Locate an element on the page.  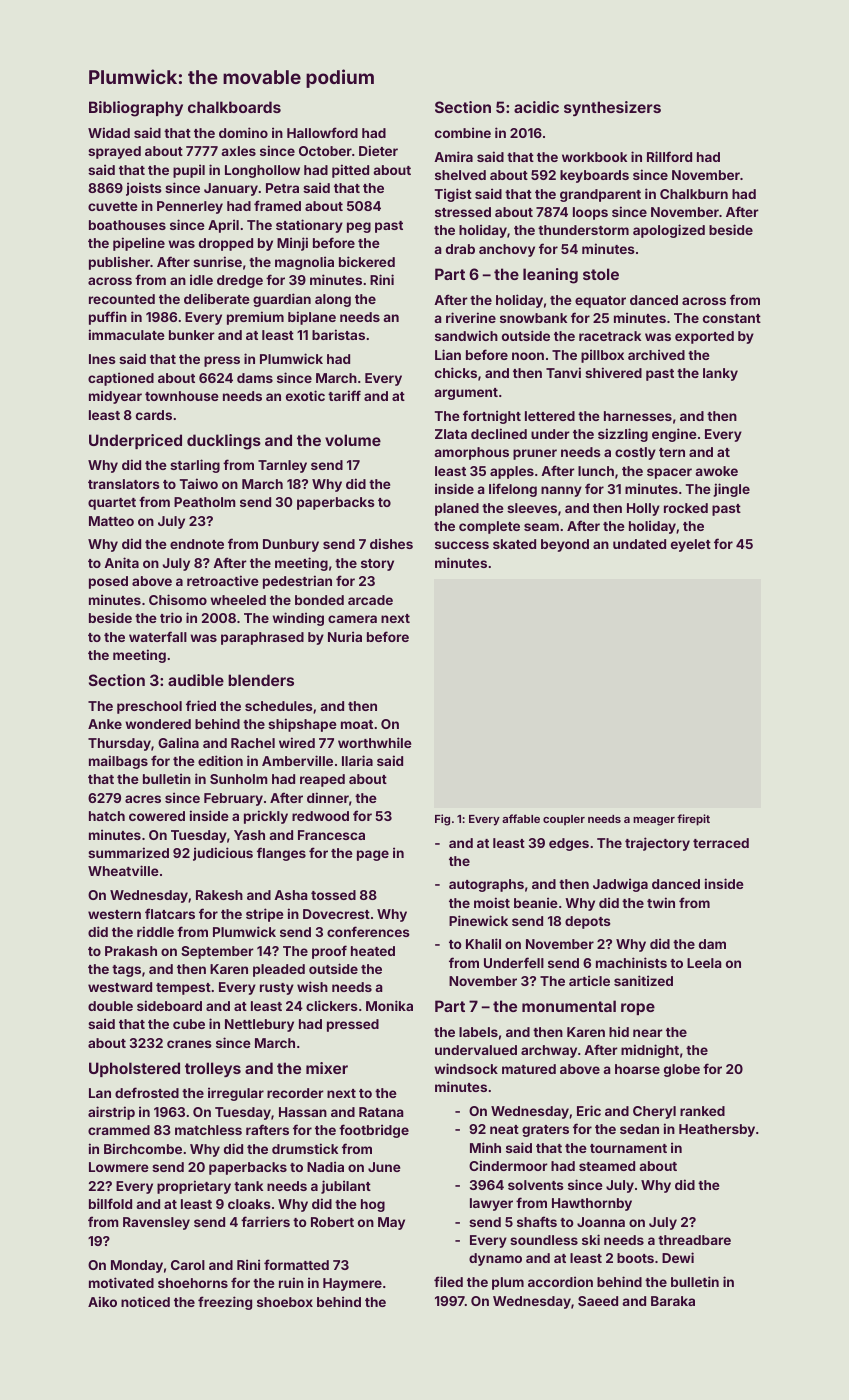
coupler is located at coordinates (564, 820).
